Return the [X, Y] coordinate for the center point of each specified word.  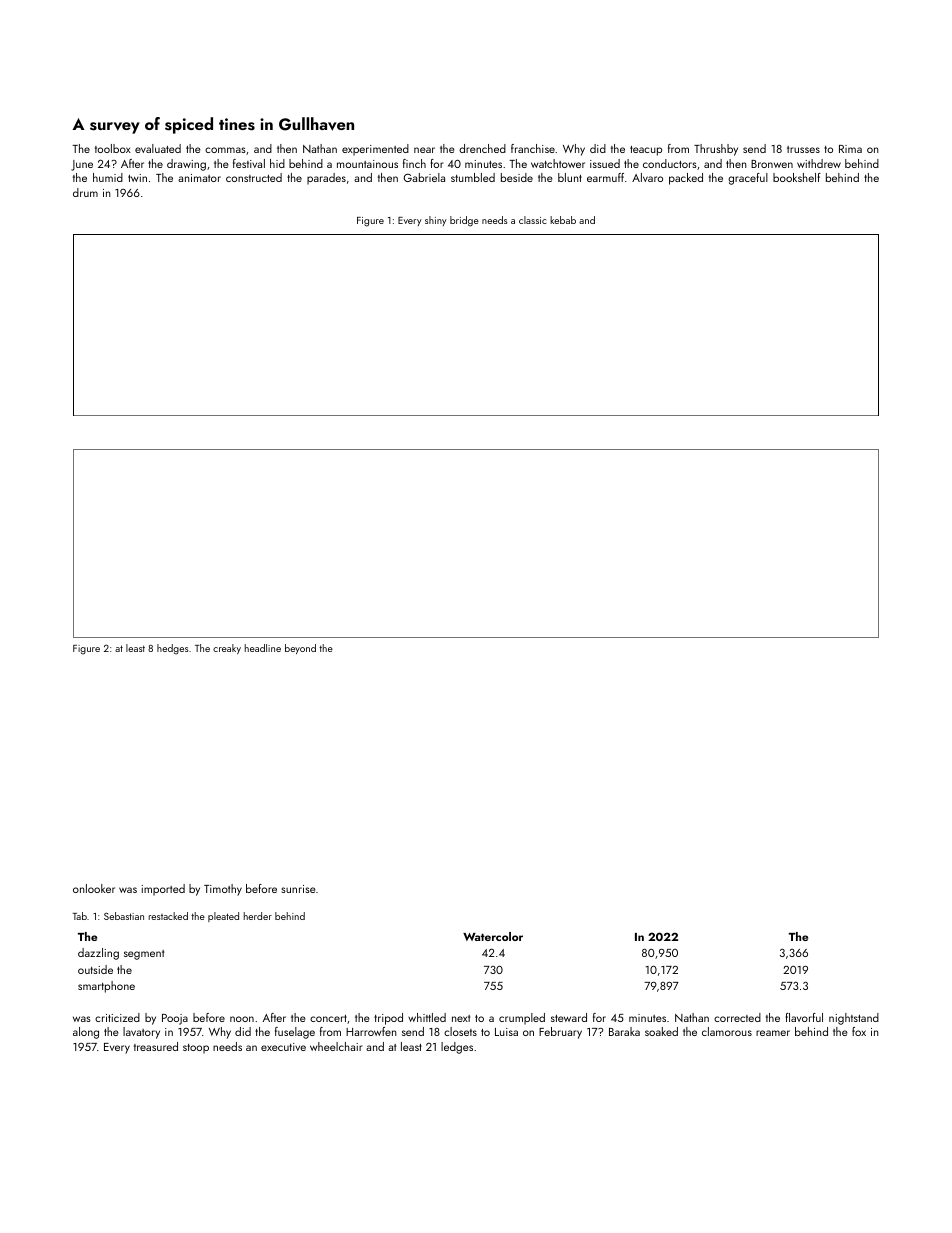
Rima [850, 149]
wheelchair [336, 1046]
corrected [737, 1017]
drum [85, 192]
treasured [156, 1046]
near [424, 150]
